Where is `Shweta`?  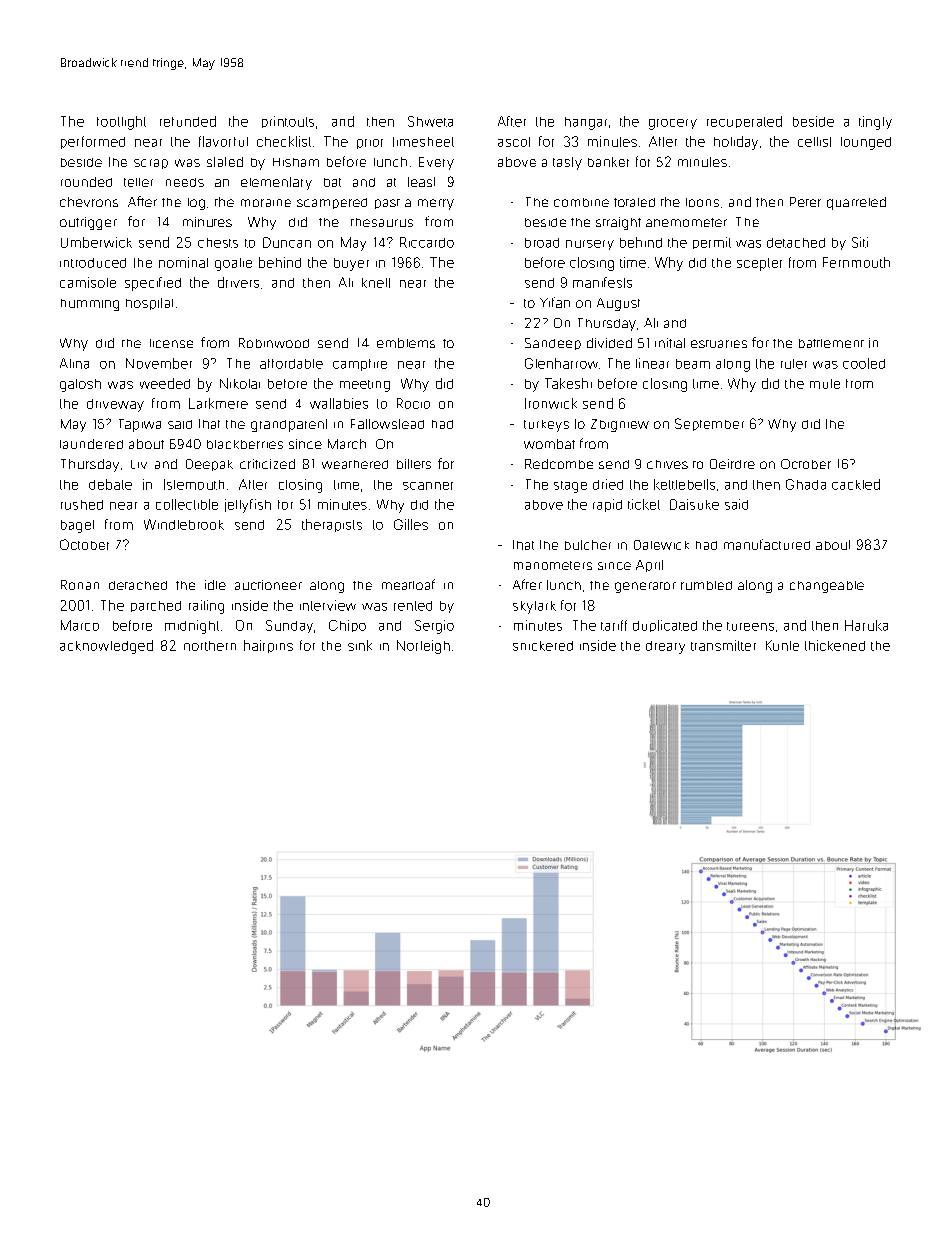 Shweta is located at coordinates (430, 121).
